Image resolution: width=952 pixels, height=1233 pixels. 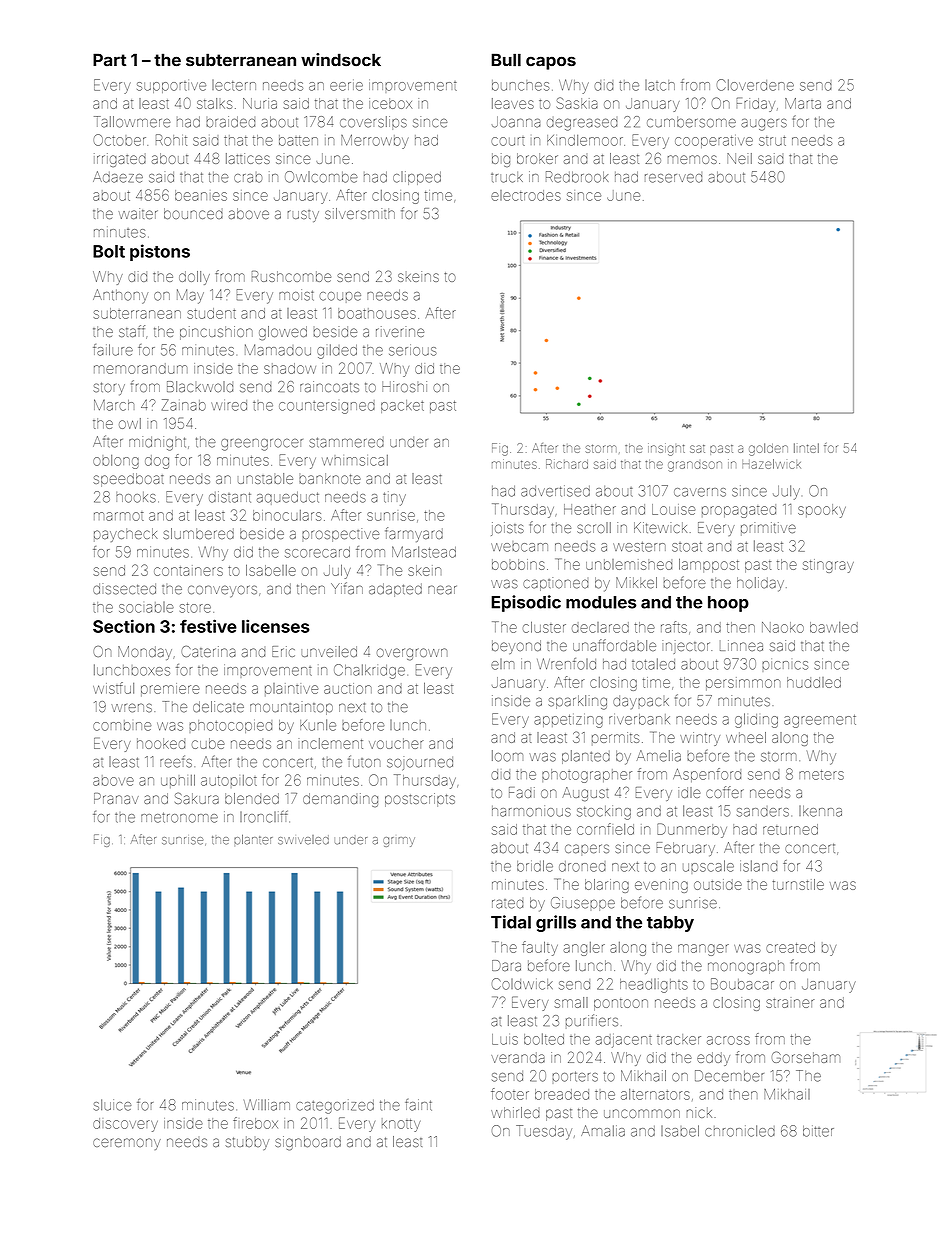 What do you see at coordinates (161, 743) in the image?
I see `hooked` at bounding box center [161, 743].
